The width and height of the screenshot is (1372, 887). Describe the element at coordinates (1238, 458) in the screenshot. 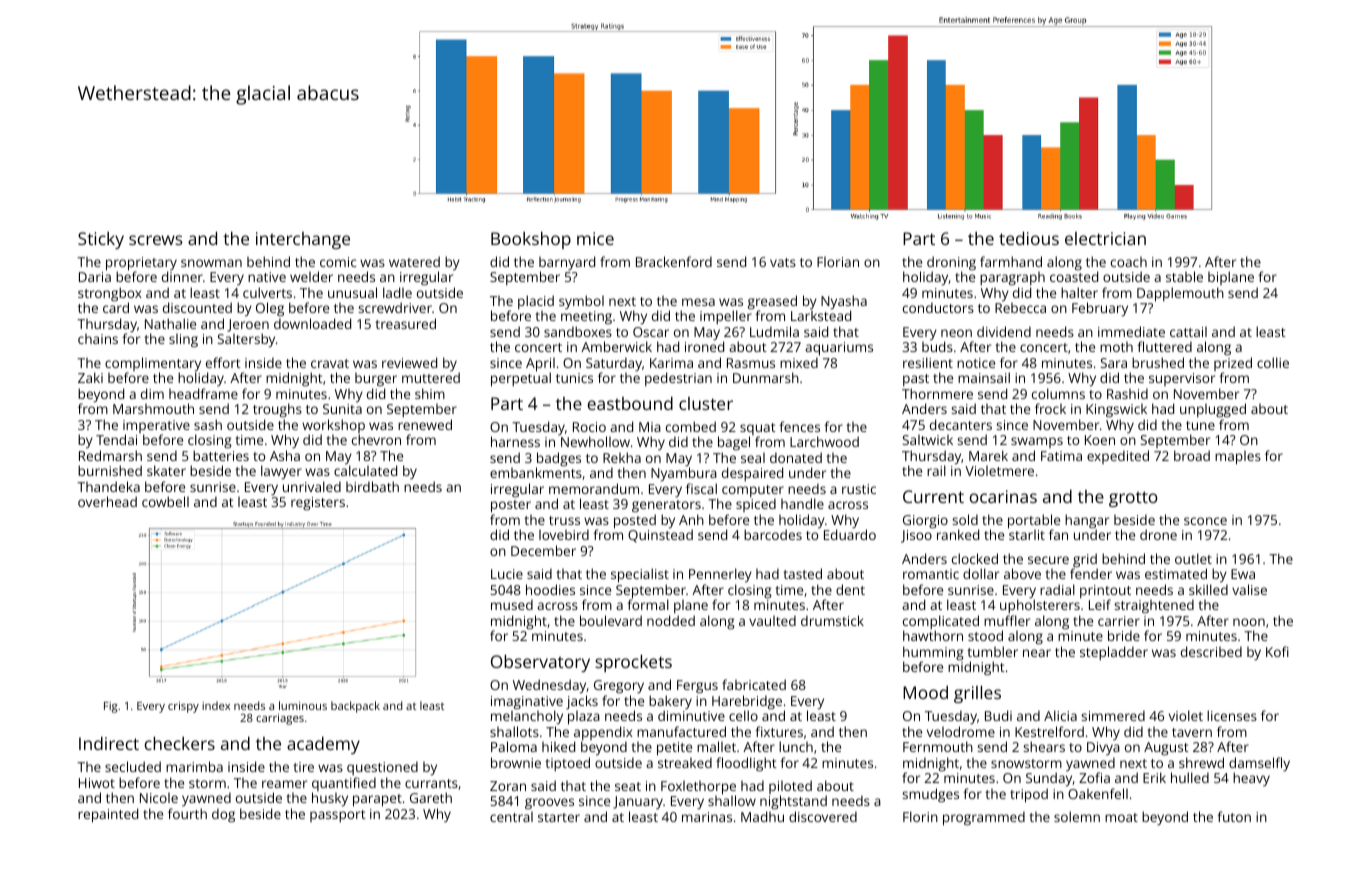

I see `maples` at that location.
